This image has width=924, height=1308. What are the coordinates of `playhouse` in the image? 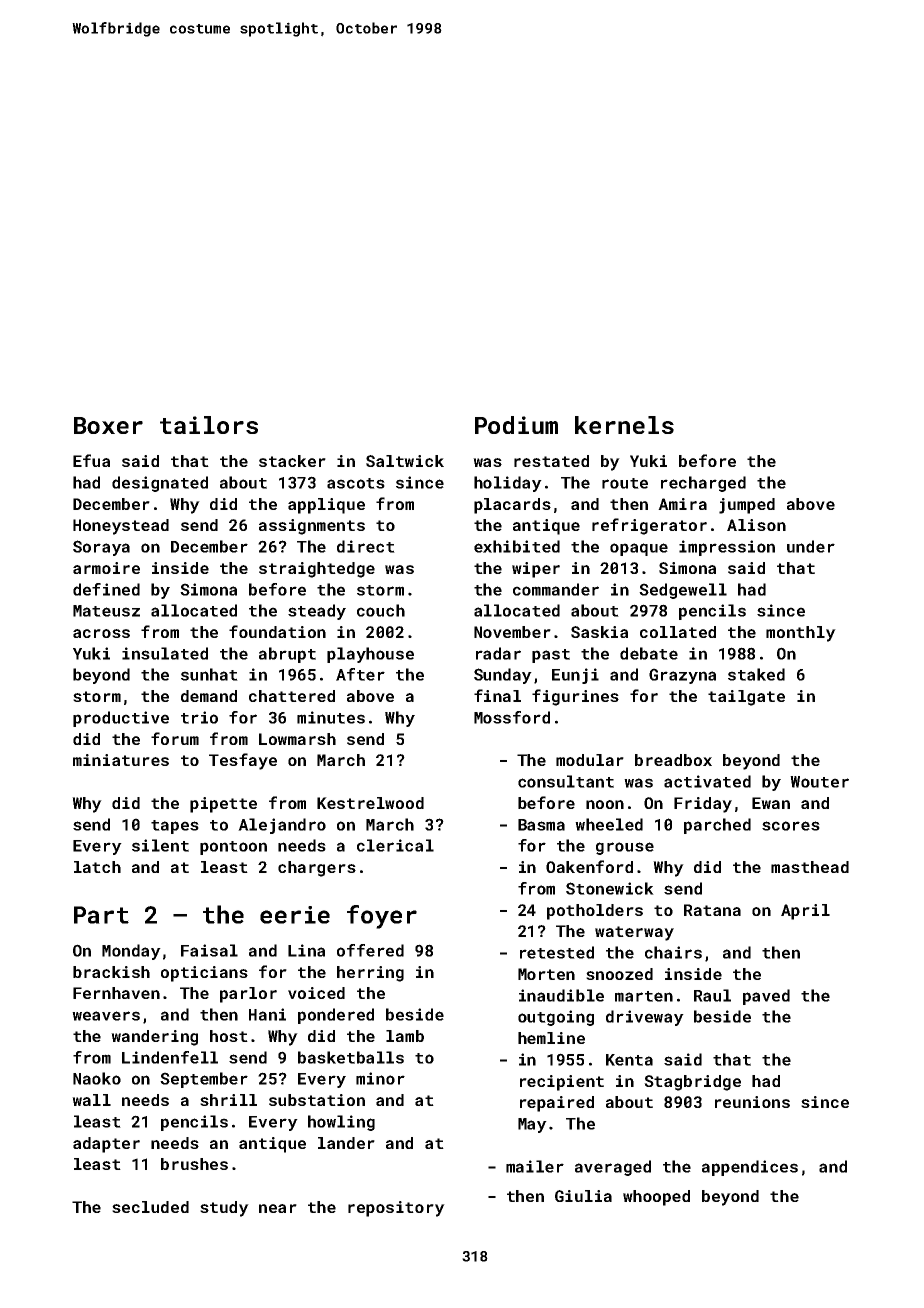 It's located at (370, 655).
